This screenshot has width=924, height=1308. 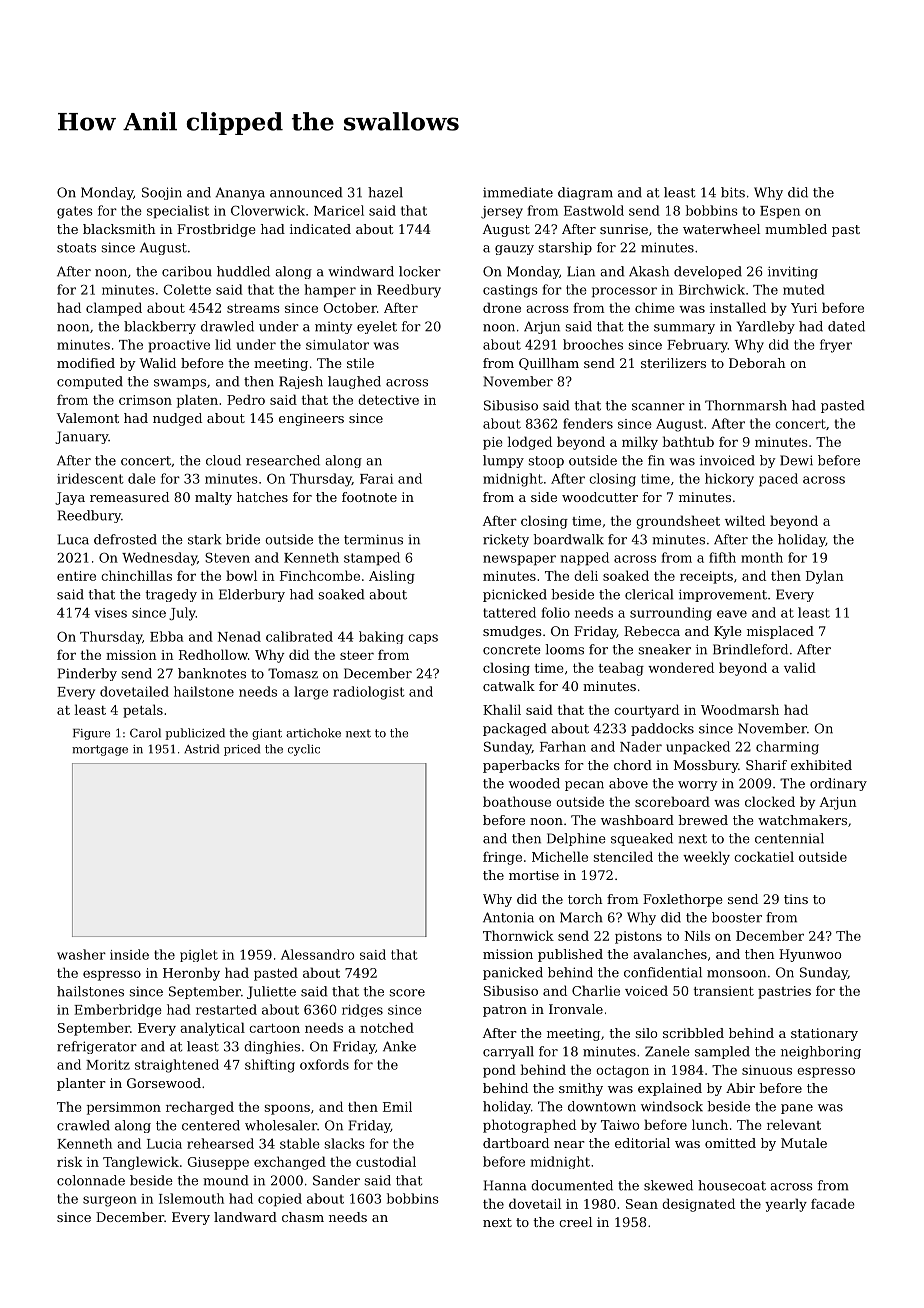 What do you see at coordinates (213, 498) in the screenshot?
I see `malty` at bounding box center [213, 498].
